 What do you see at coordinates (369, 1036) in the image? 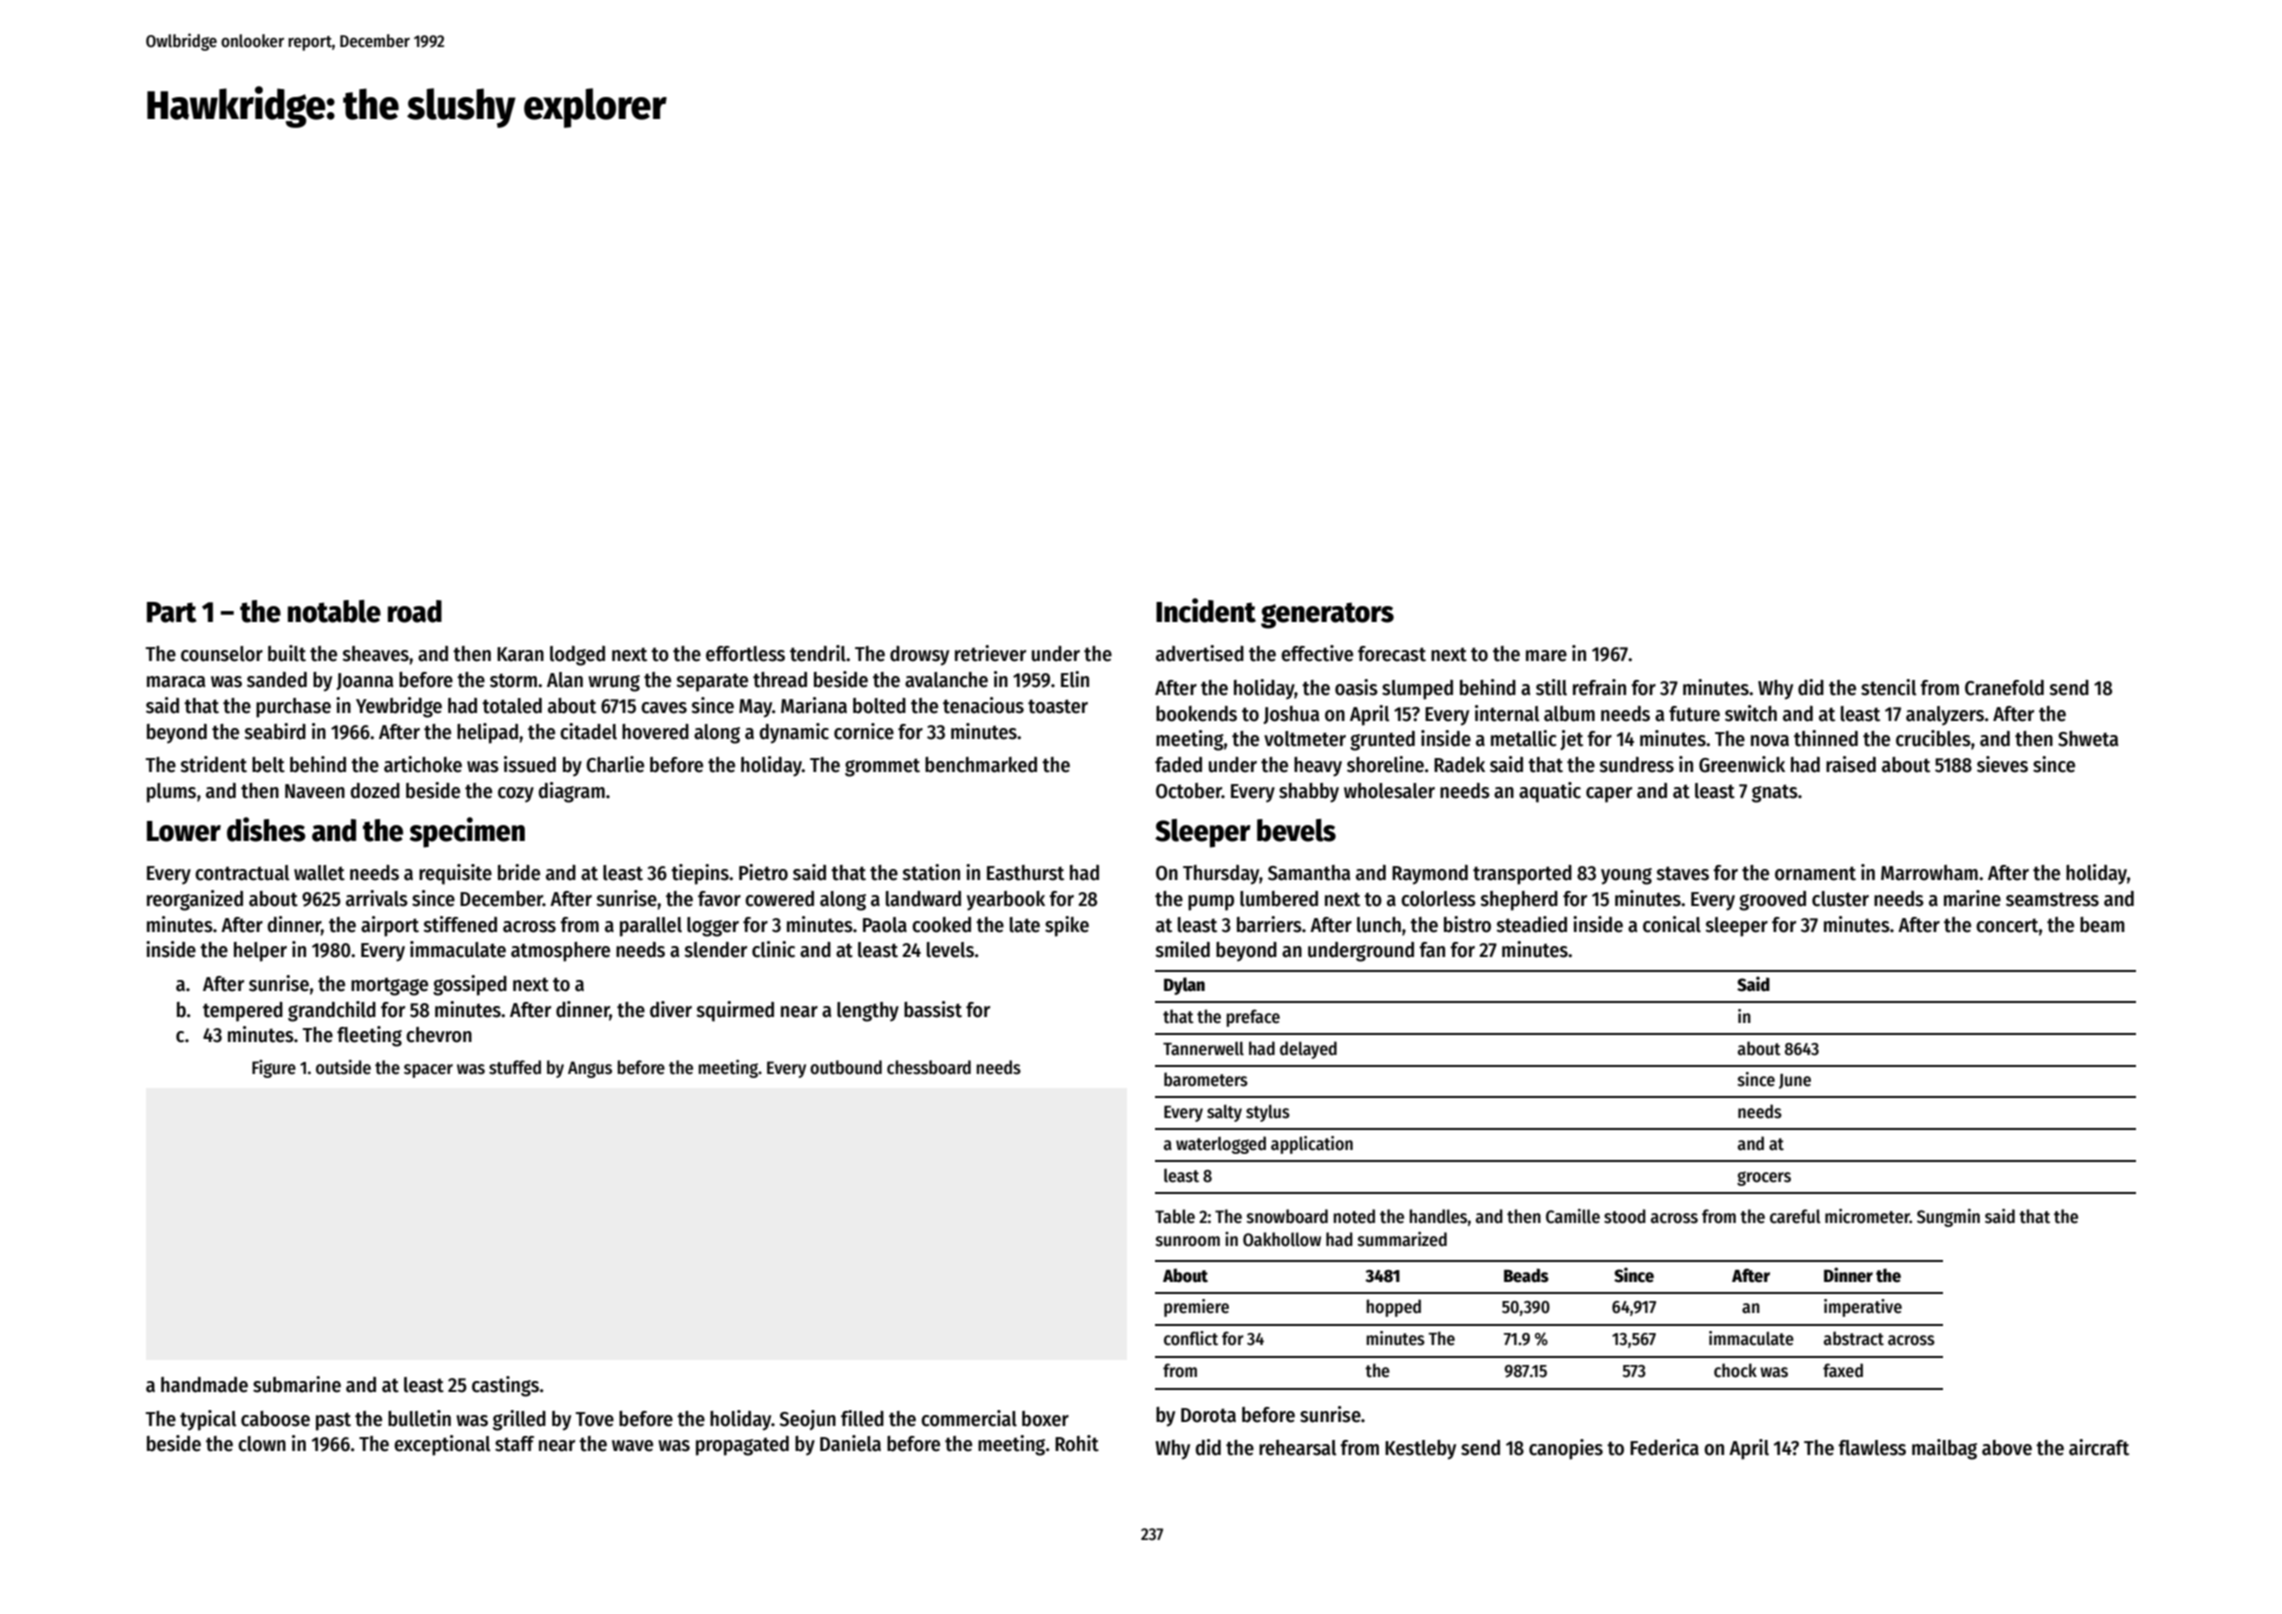
I see `fleeting` at bounding box center [369, 1036].
